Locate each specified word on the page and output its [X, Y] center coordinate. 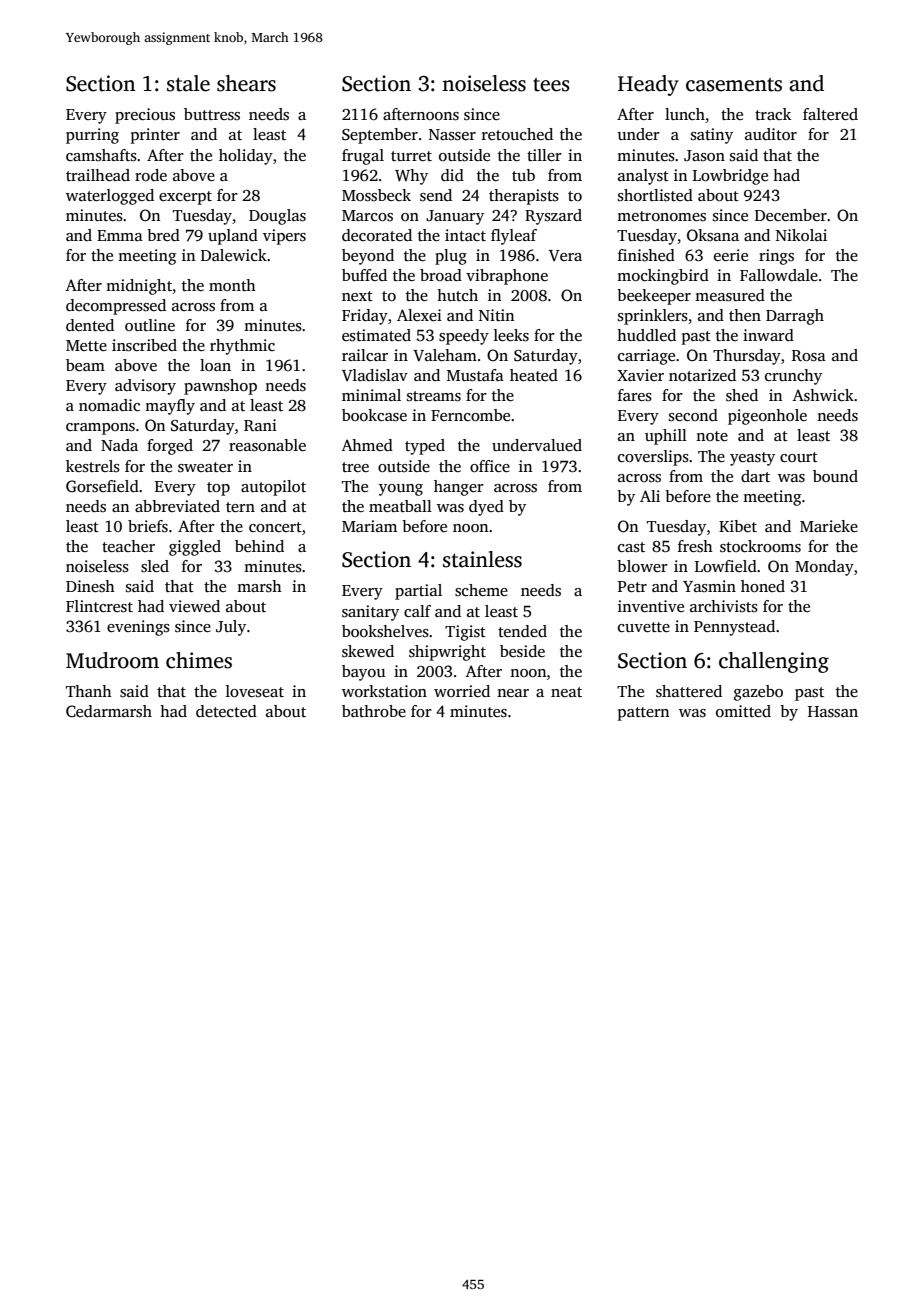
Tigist [465, 633]
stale [188, 83]
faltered [830, 114]
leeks [511, 335]
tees [551, 85]
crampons [100, 429]
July [231, 628]
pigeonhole [767, 417]
